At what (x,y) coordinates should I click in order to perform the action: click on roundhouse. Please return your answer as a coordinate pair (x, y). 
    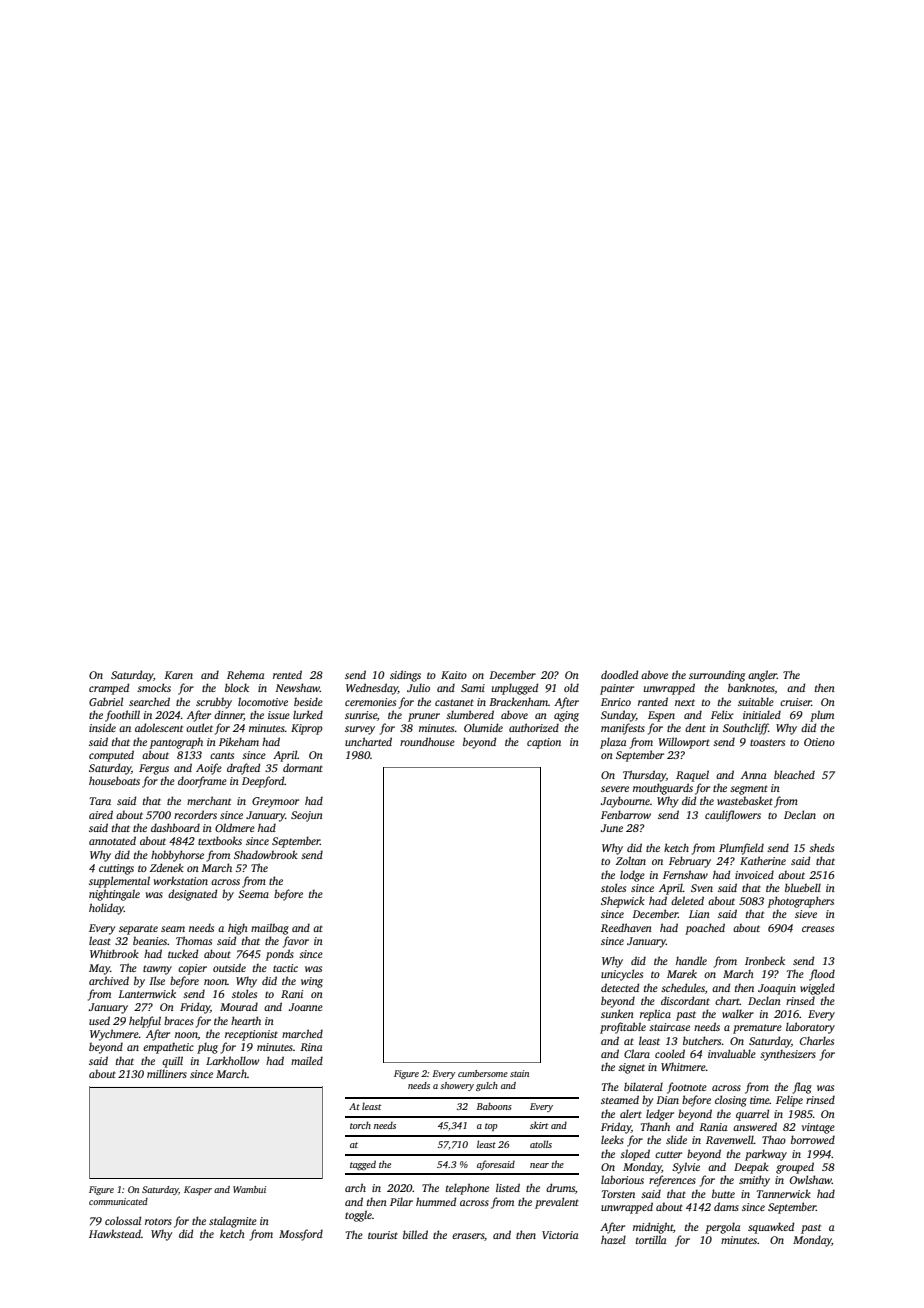
    Looking at the image, I should click on (427, 741).
